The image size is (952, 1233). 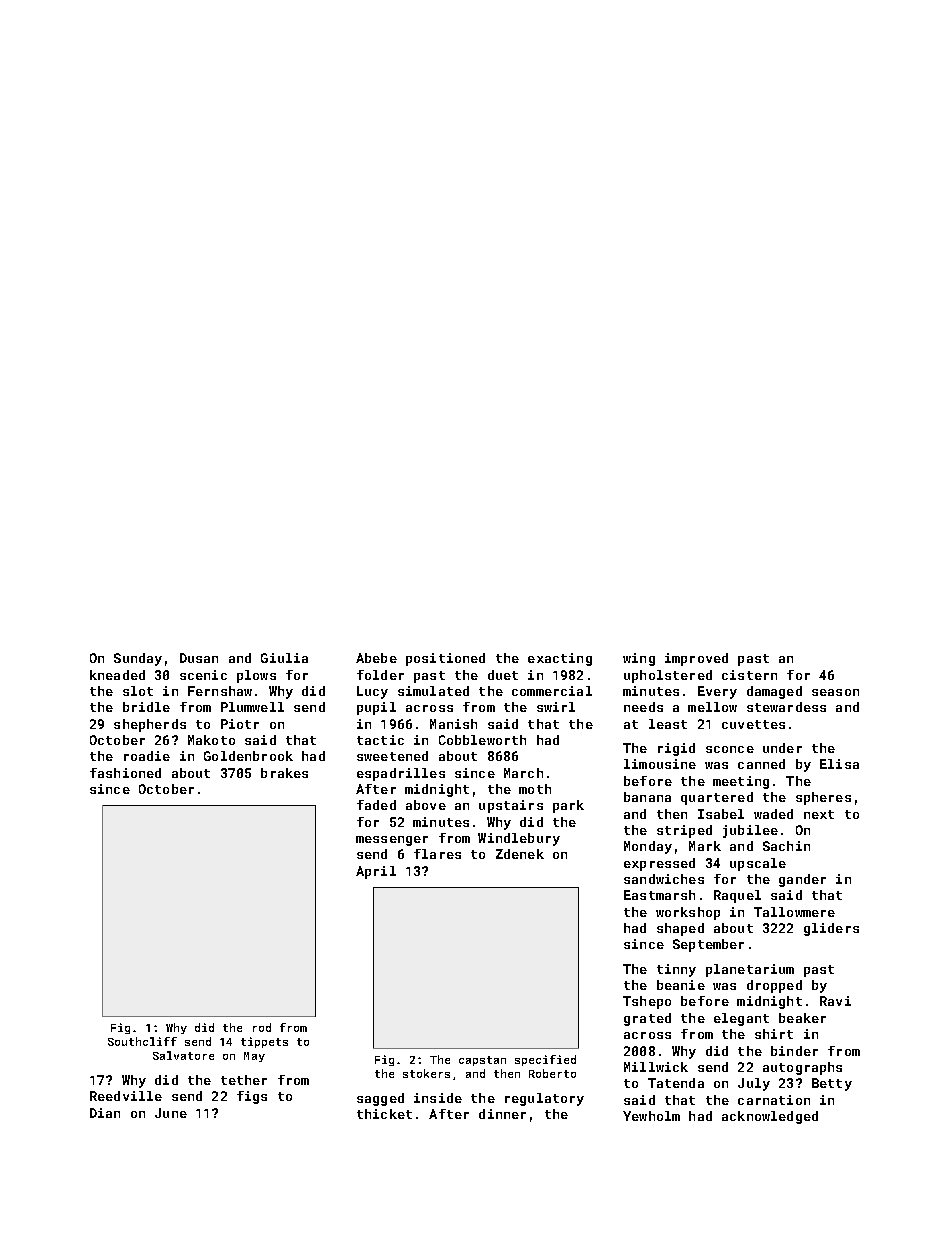 What do you see at coordinates (556, 707) in the screenshot?
I see `swirl` at bounding box center [556, 707].
